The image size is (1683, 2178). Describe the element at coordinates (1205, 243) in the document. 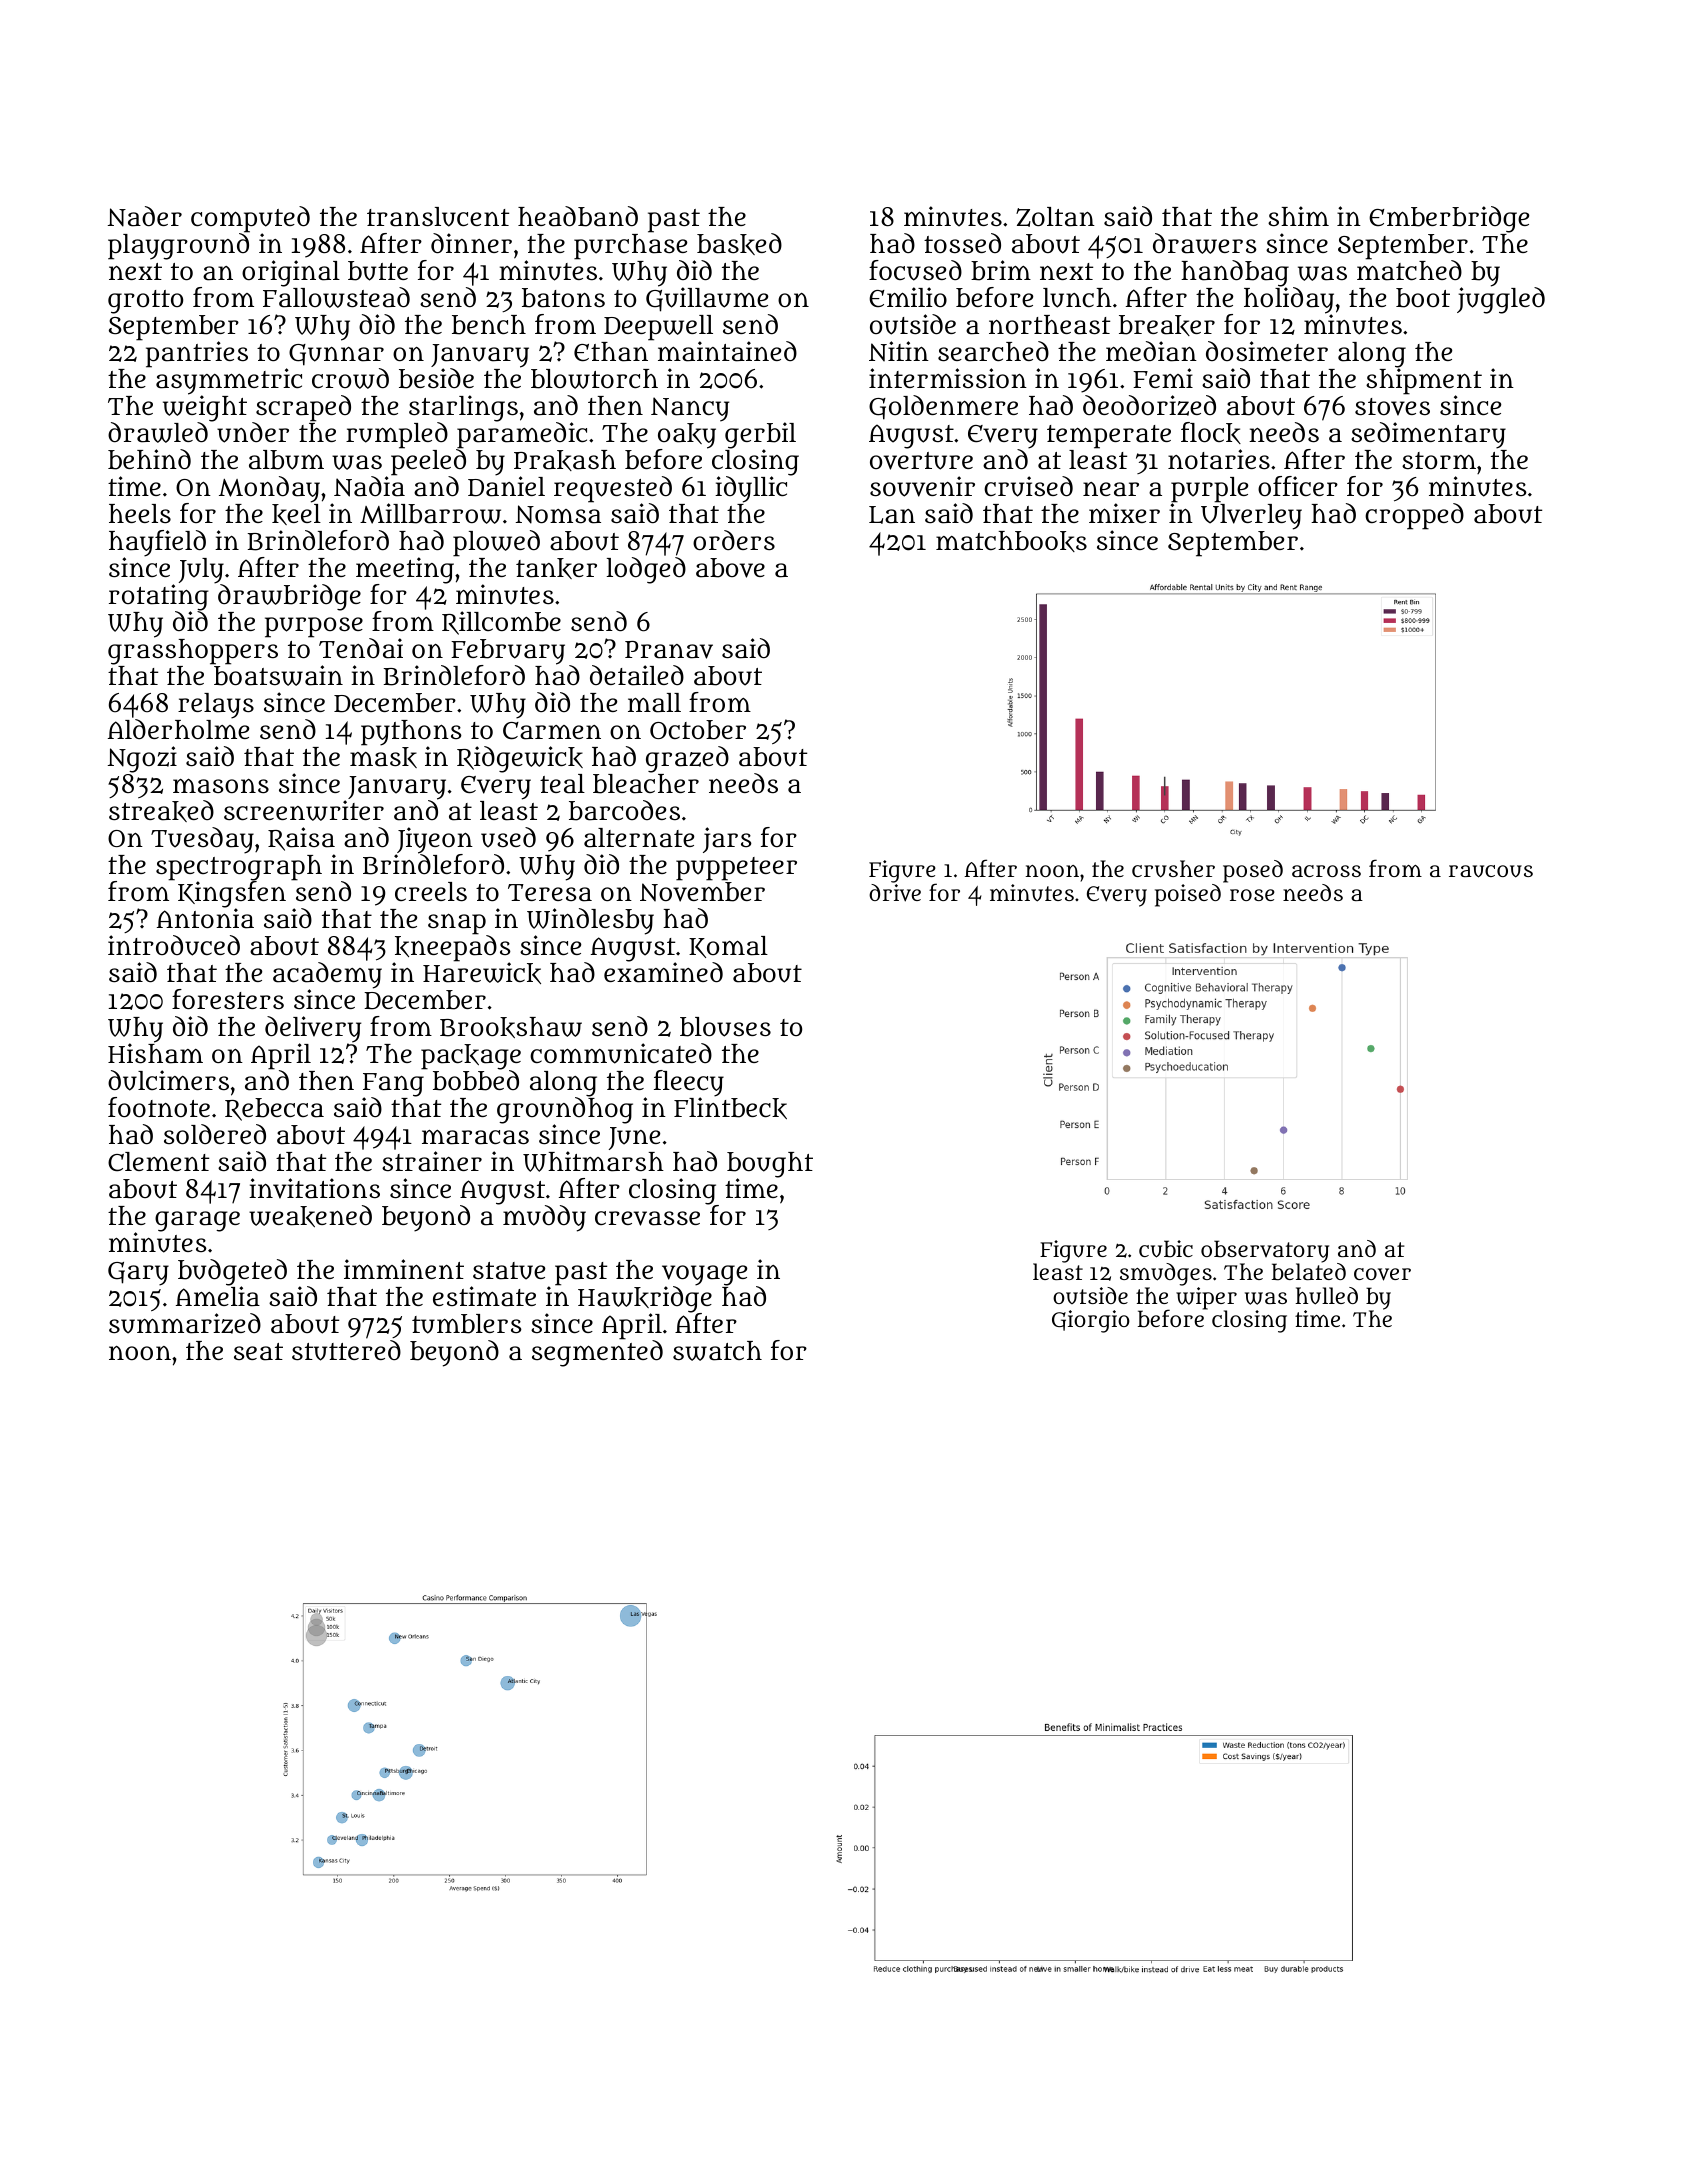

I see `drawers` at that location.
